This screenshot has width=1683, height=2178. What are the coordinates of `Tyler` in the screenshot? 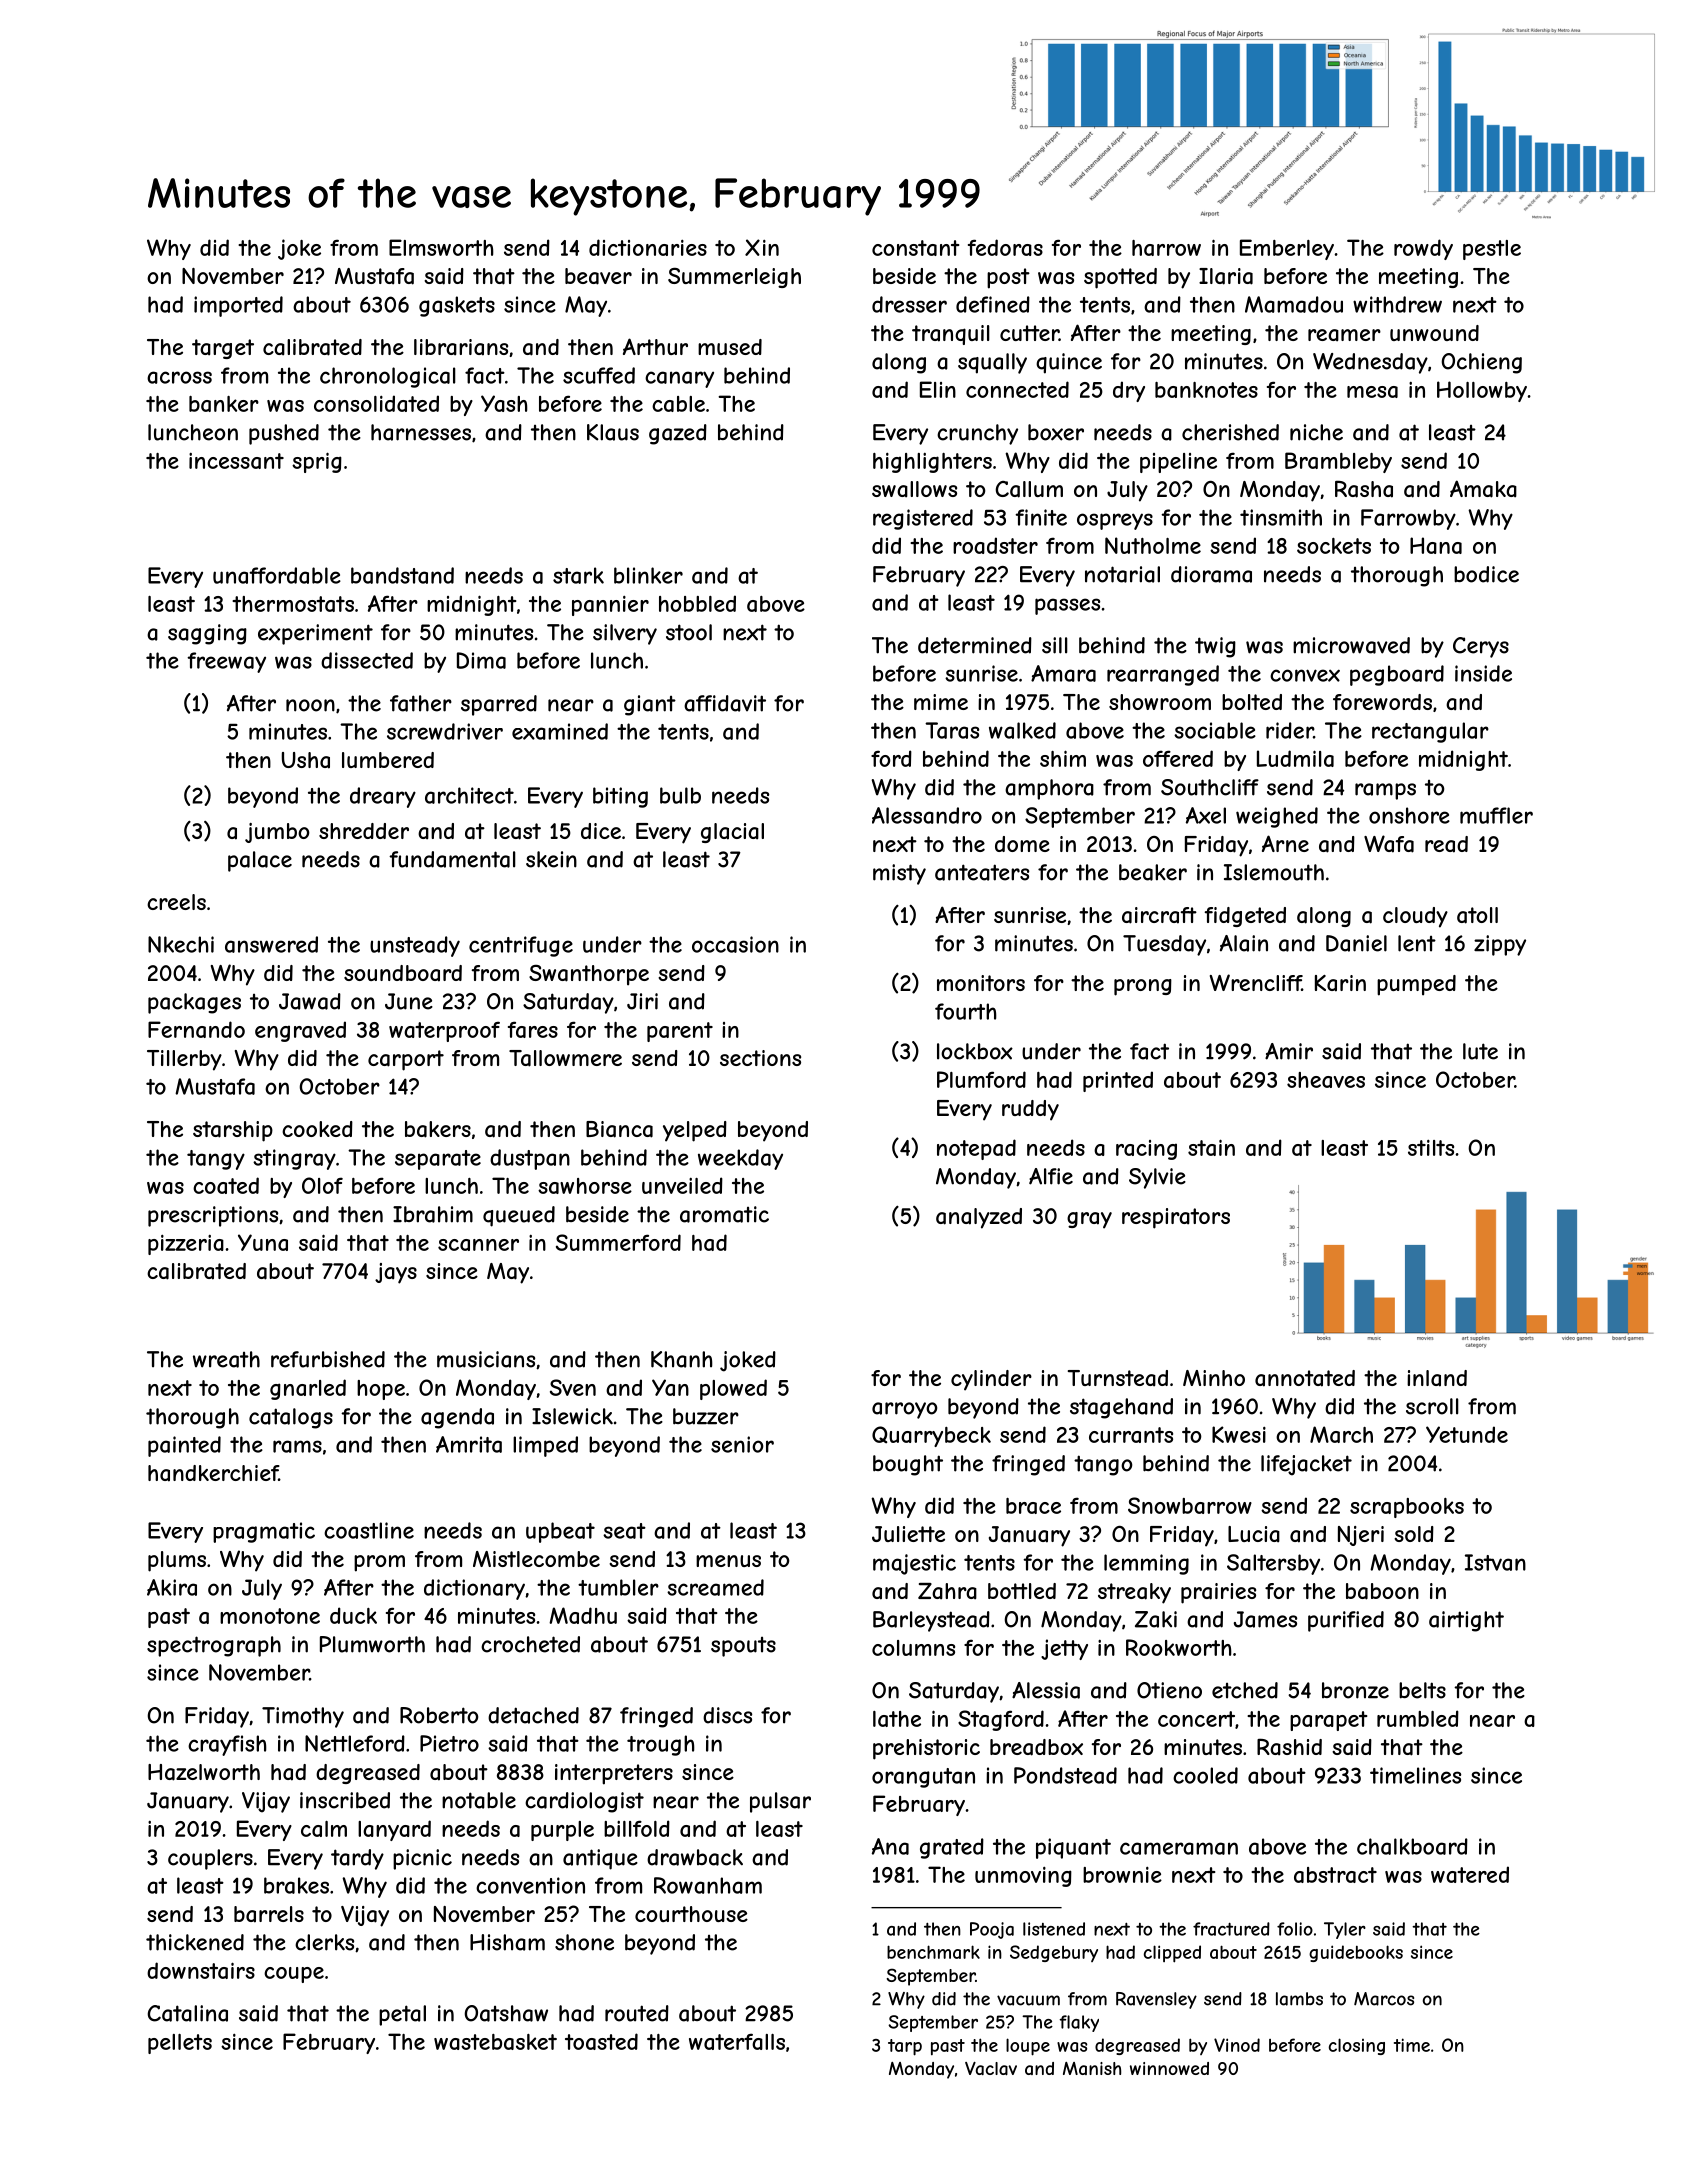 It's located at (1345, 1930).
